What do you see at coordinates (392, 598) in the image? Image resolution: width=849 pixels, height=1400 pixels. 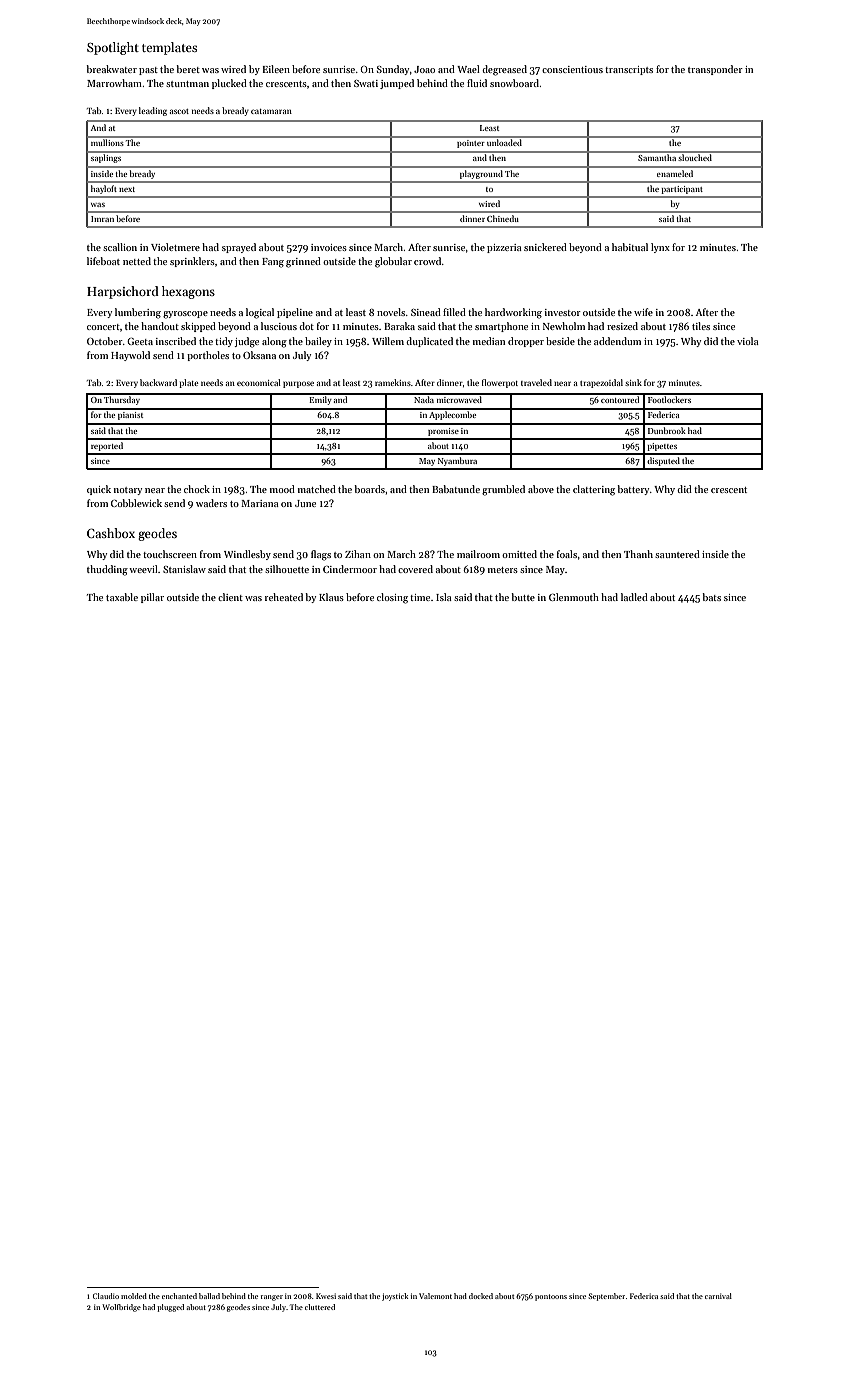 I see `closing` at bounding box center [392, 598].
